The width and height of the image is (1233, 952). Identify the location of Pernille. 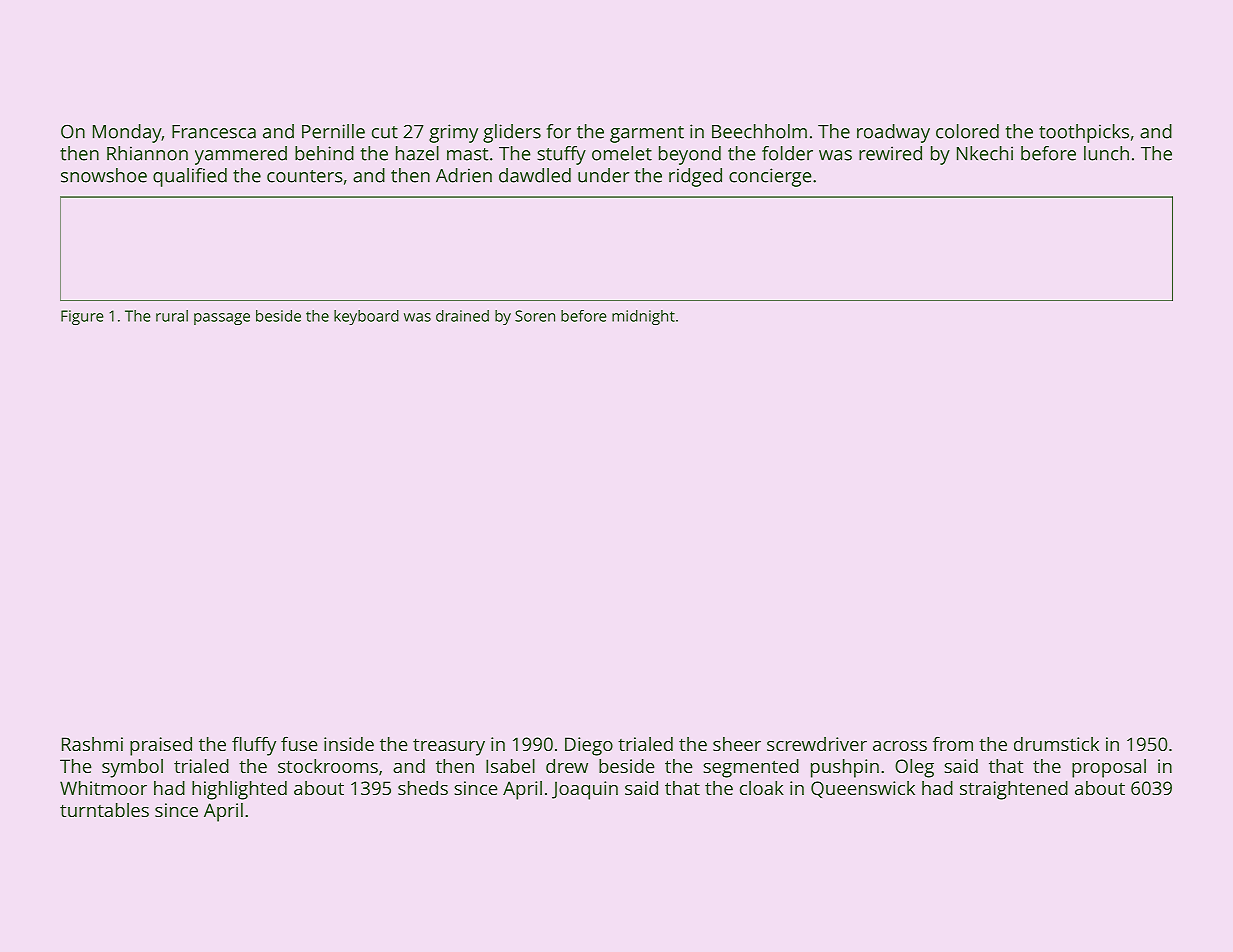
(333, 131).
